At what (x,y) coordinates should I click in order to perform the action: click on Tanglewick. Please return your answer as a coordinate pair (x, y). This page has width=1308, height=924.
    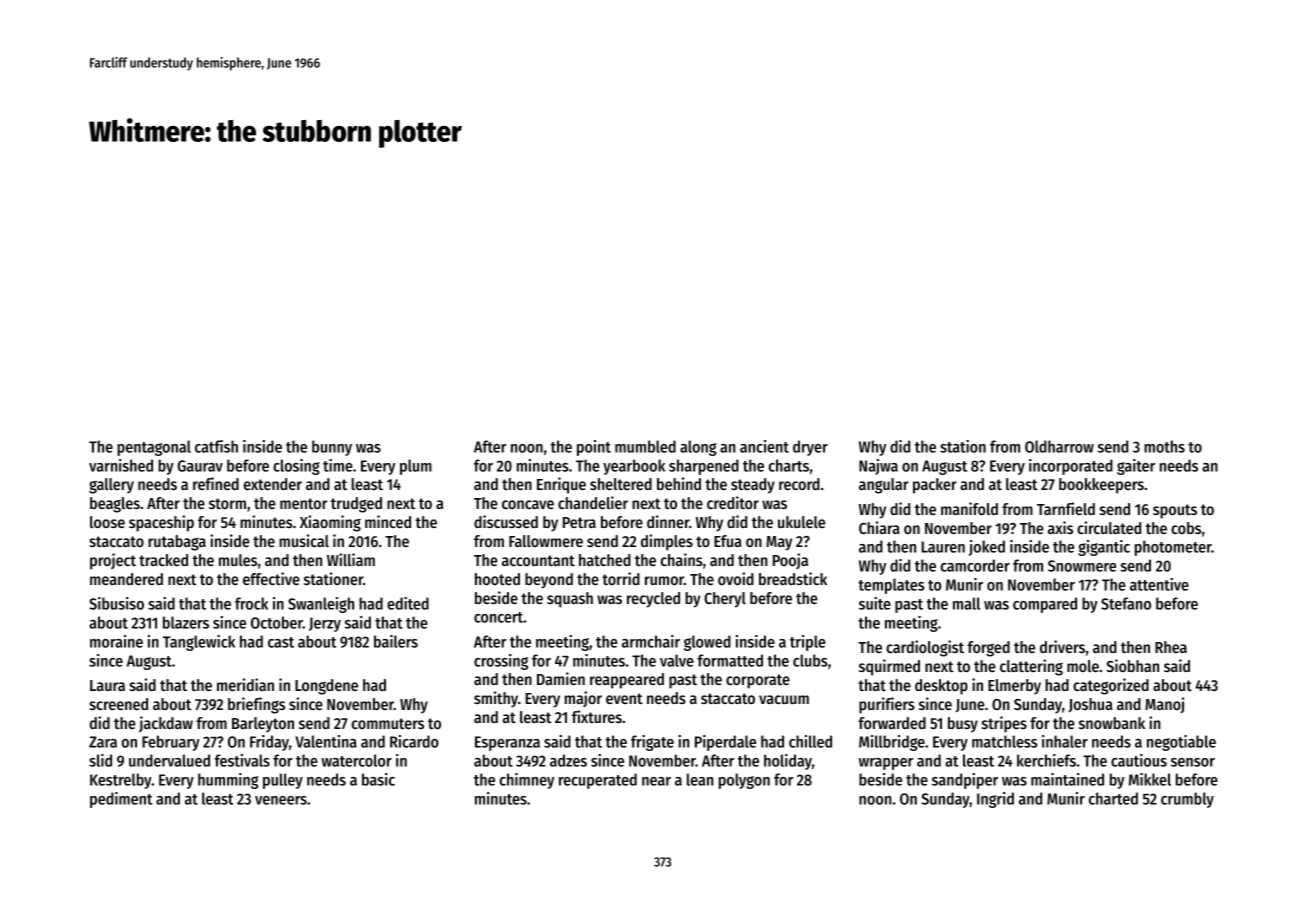
    Looking at the image, I should click on (199, 643).
